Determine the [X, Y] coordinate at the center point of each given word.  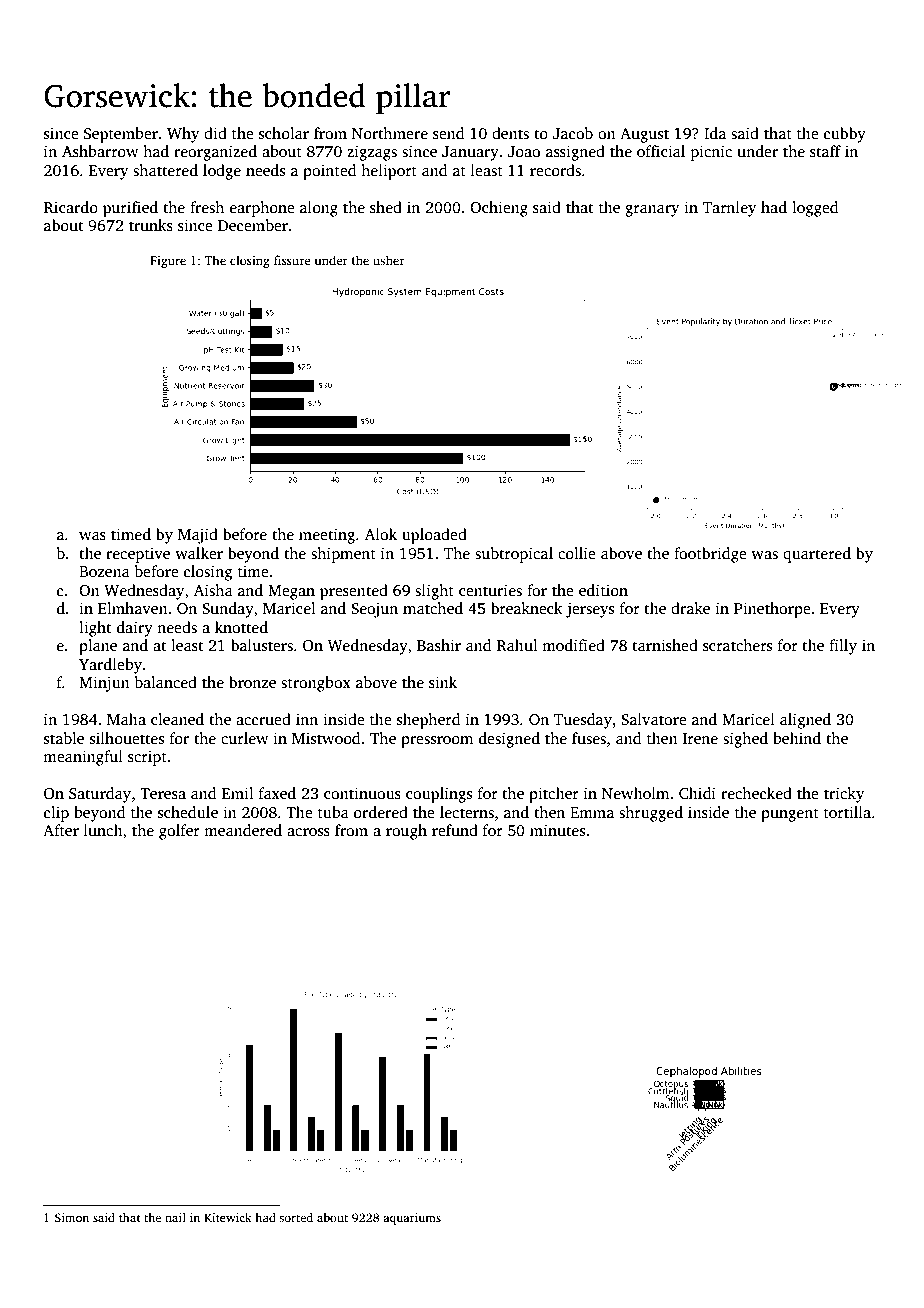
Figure [168, 262]
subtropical [514, 555]
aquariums [412, 1219]
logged [815, 209]
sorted [296, 1217]
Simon [72, 1217]
